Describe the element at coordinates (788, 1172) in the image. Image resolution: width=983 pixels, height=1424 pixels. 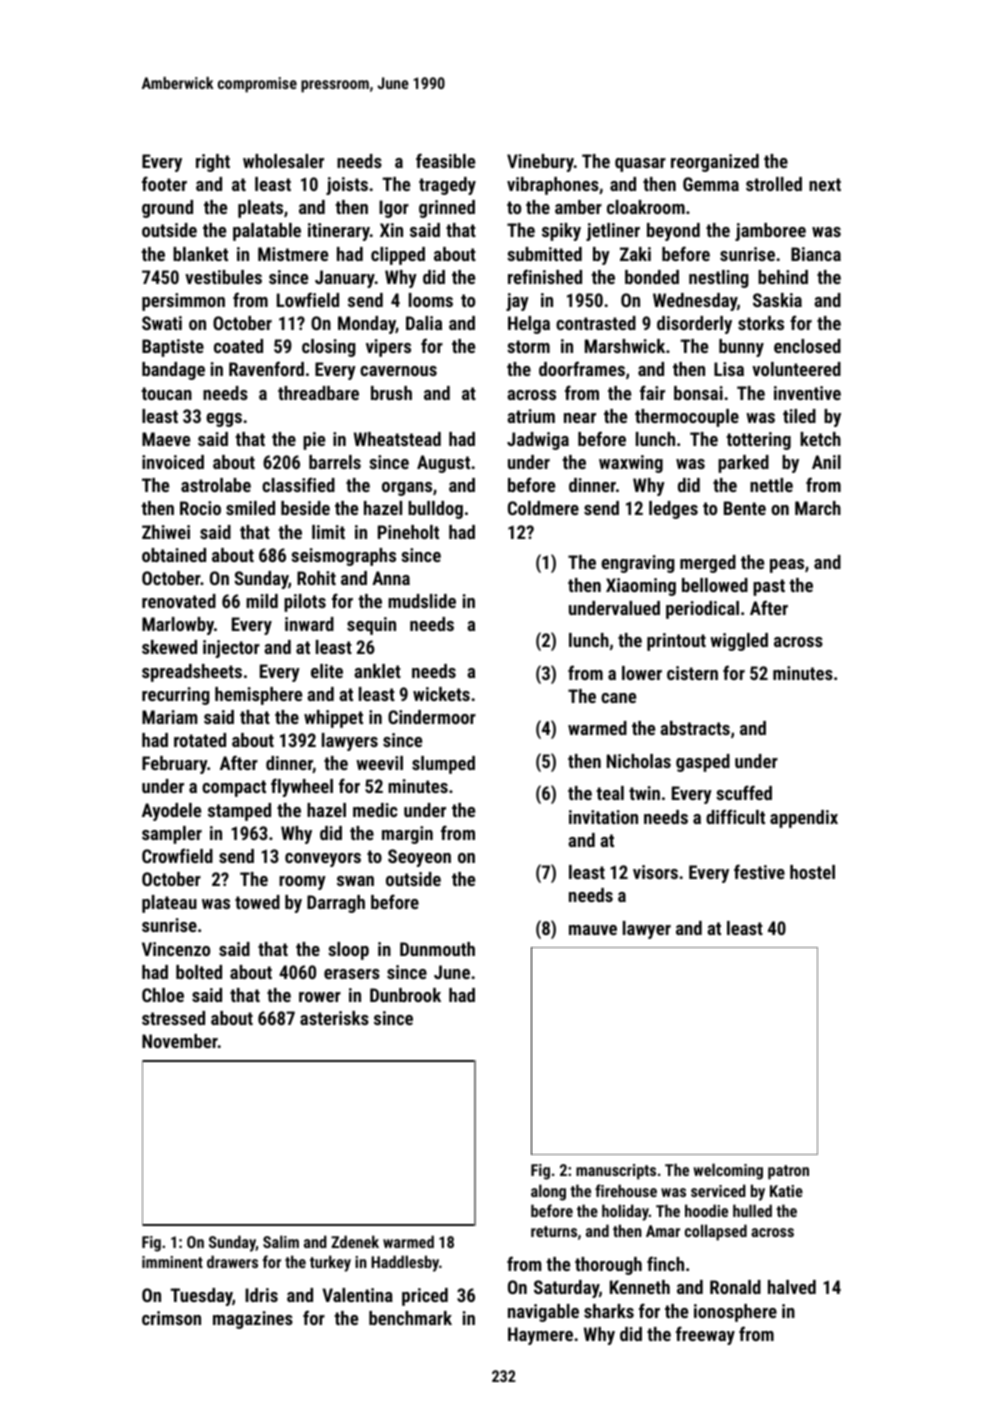
I see `patron` at that location.
